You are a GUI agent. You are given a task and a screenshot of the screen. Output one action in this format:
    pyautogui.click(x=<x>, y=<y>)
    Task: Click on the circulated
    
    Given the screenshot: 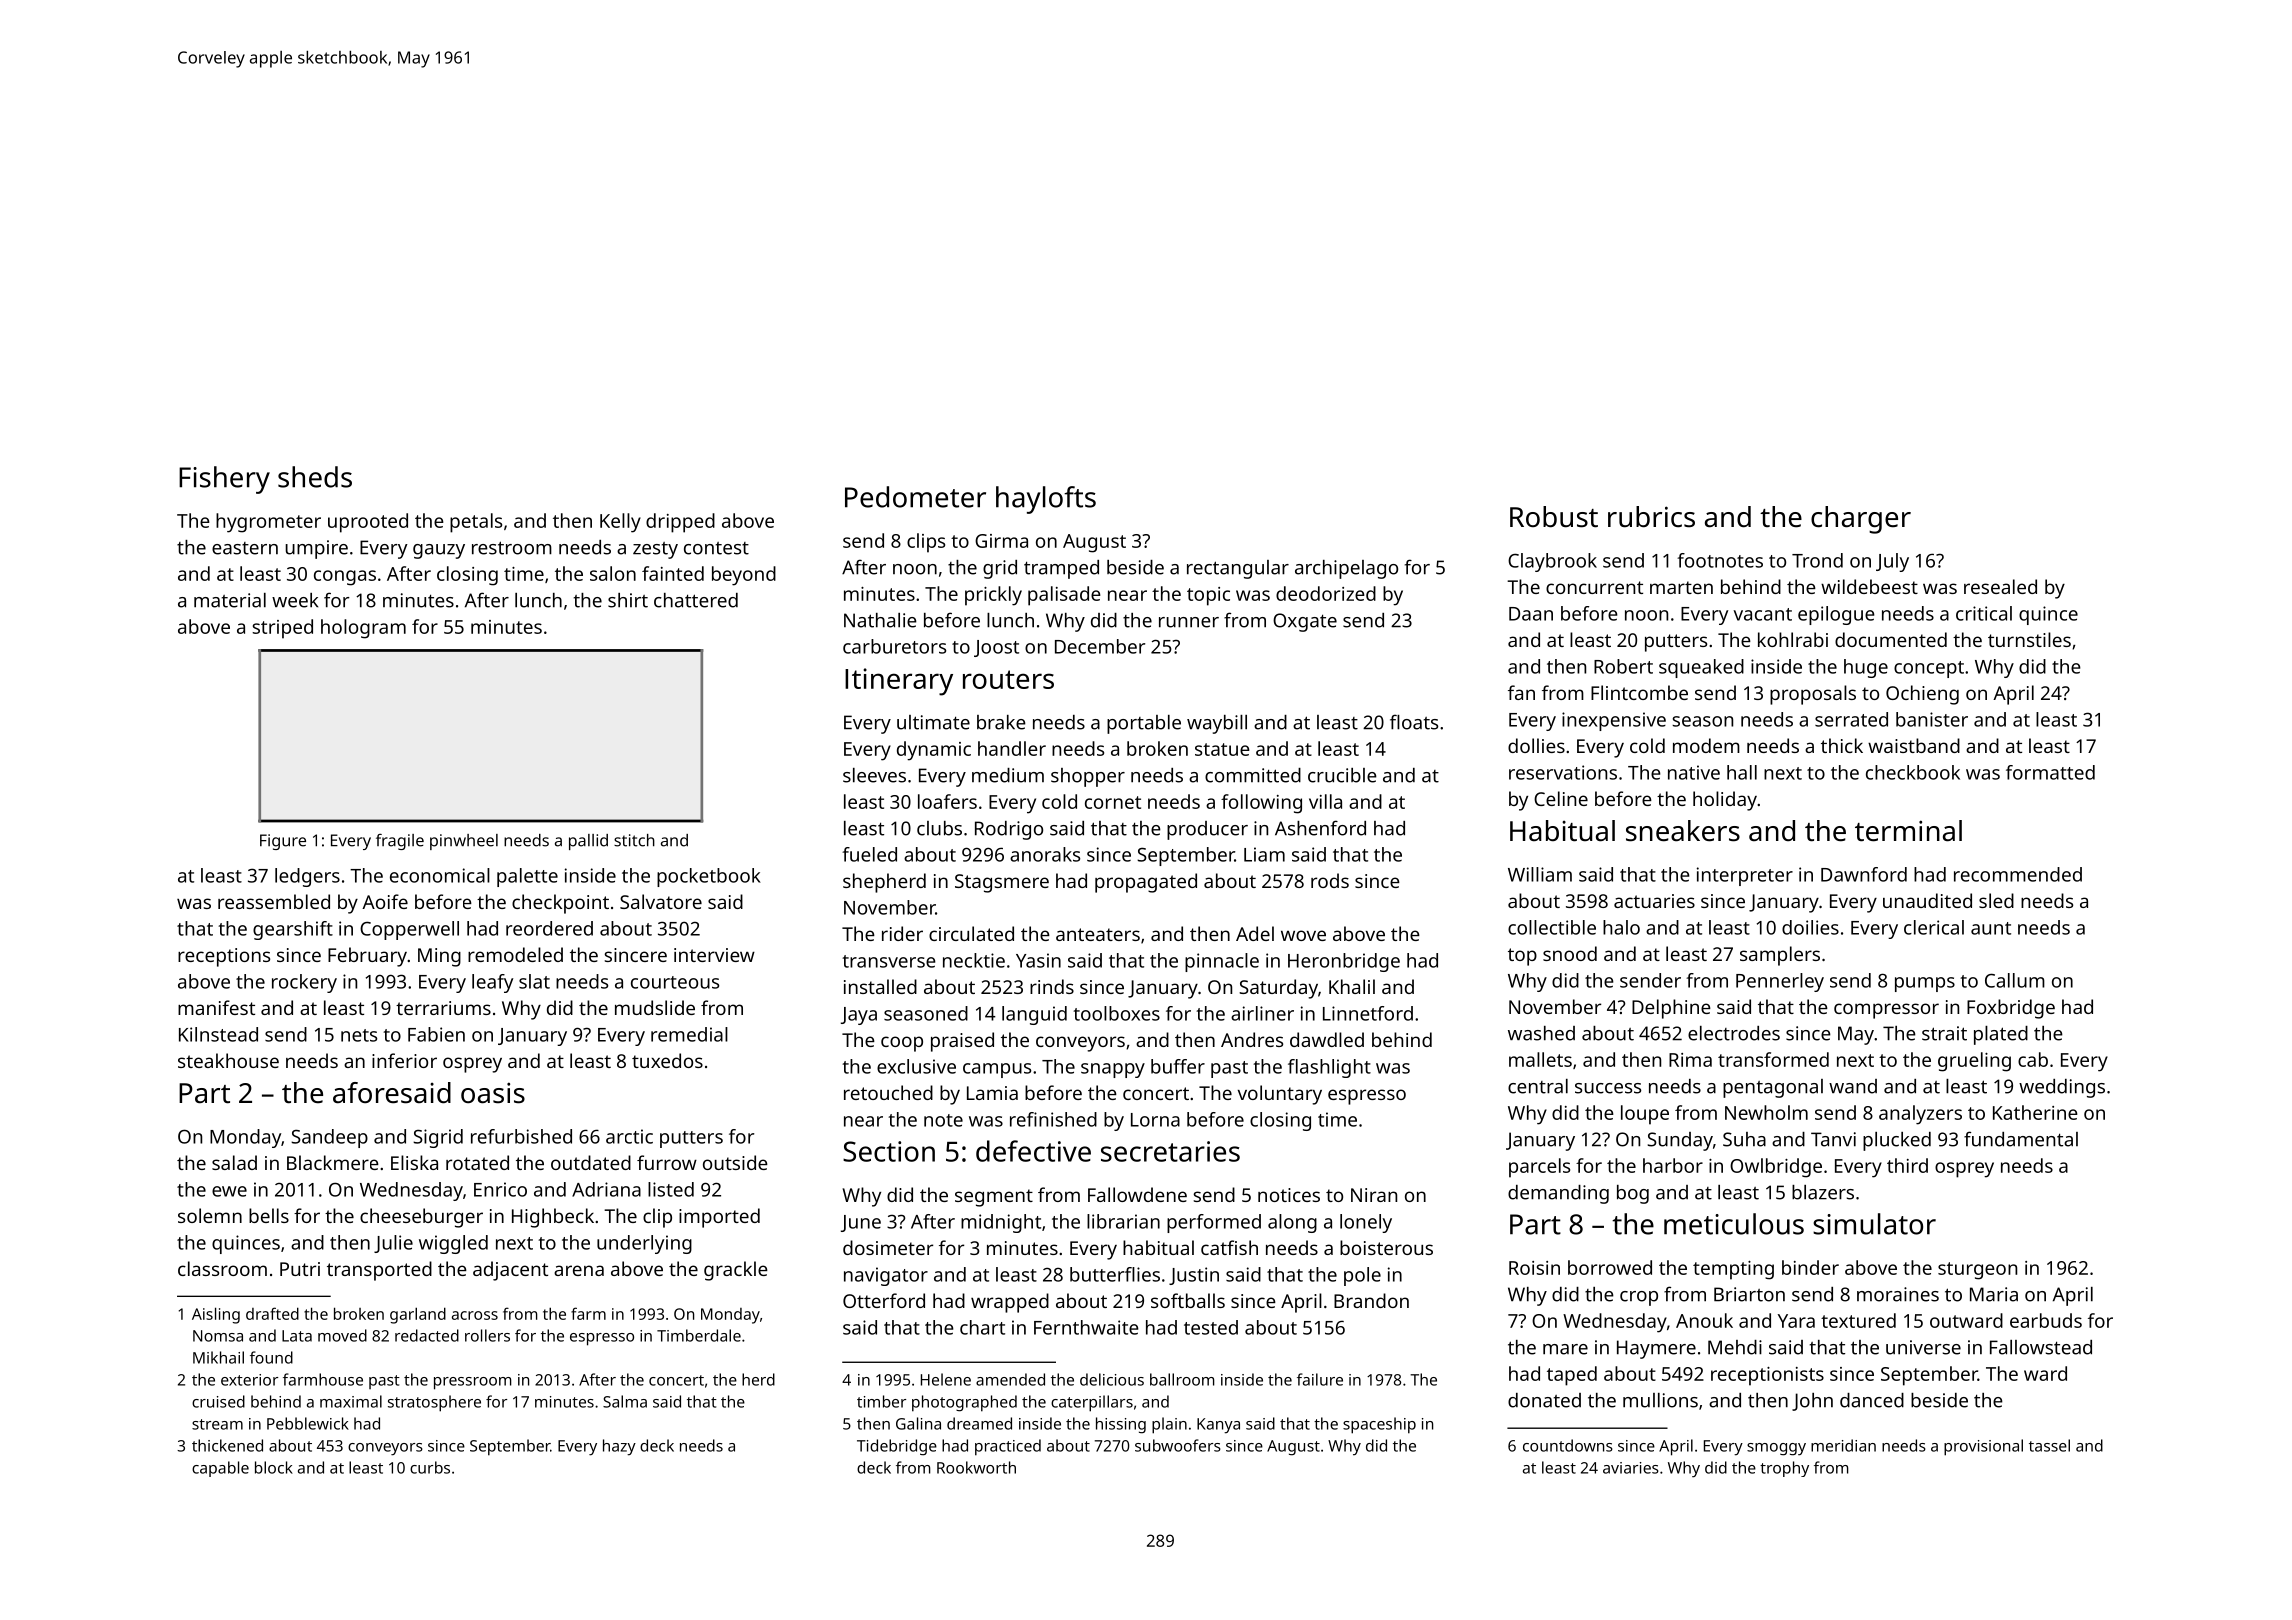 What is the action you would take?
    pyautogui.click(x=971, y=933)
